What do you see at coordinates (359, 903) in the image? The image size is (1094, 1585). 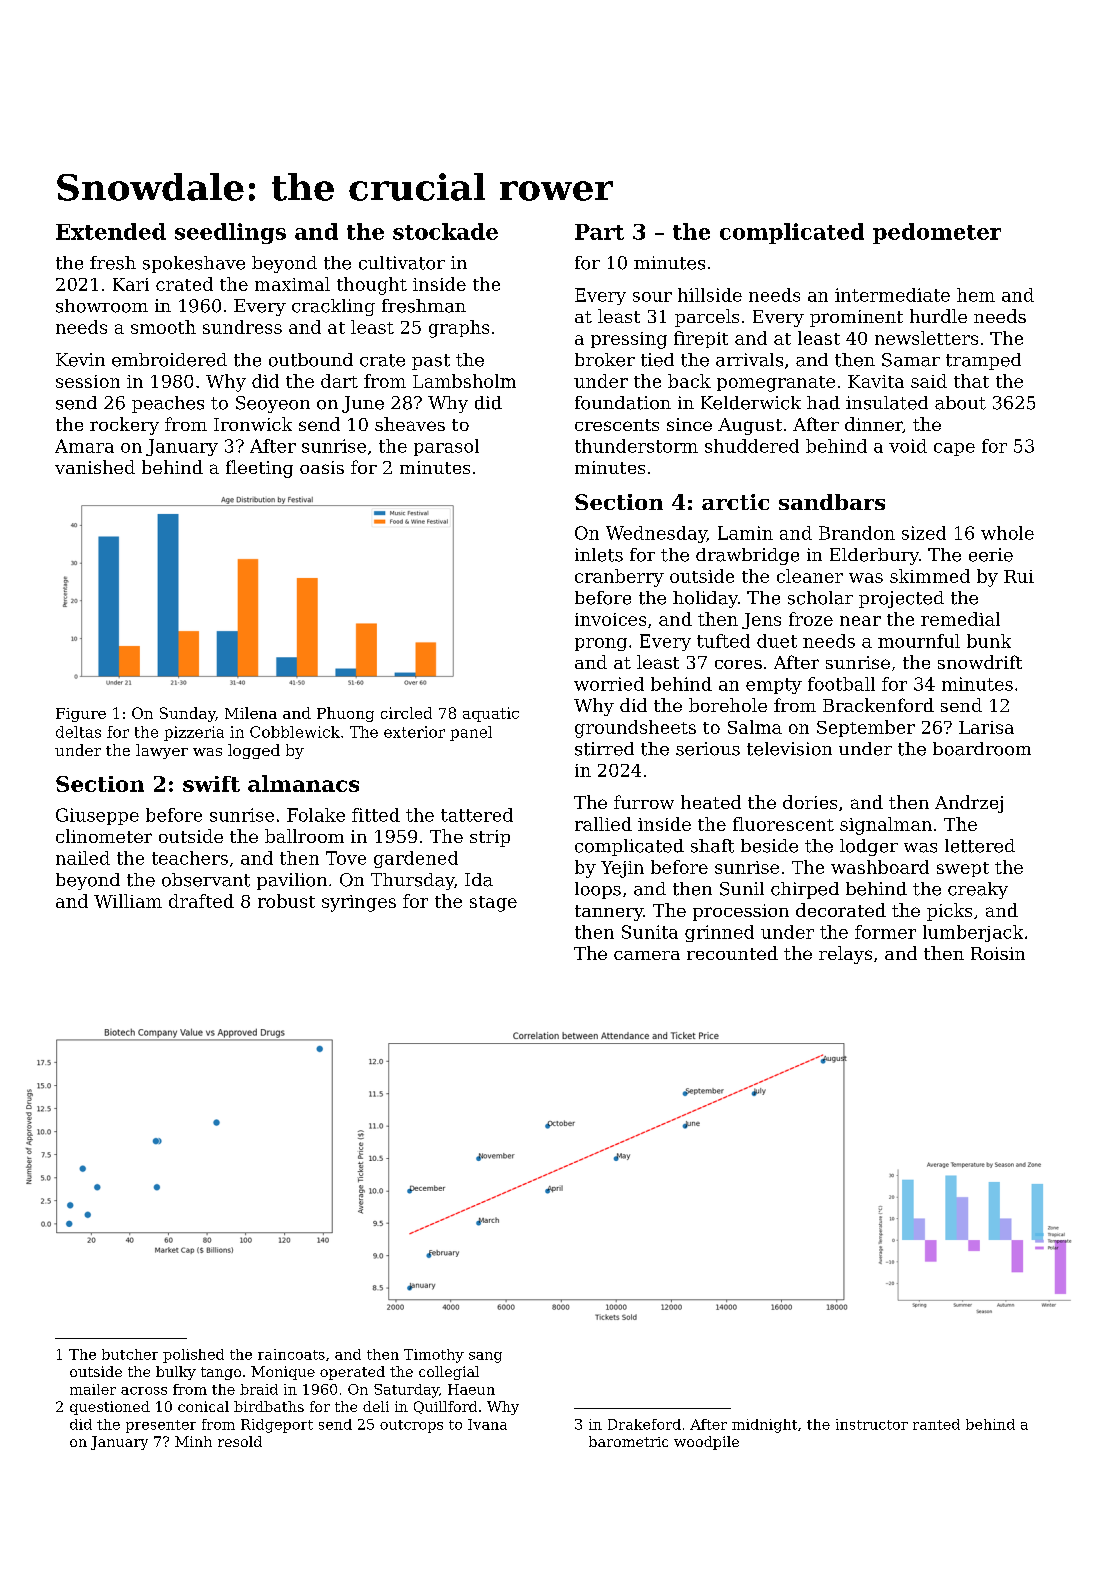 I see `syringes` at bounding box center [359, 903].
